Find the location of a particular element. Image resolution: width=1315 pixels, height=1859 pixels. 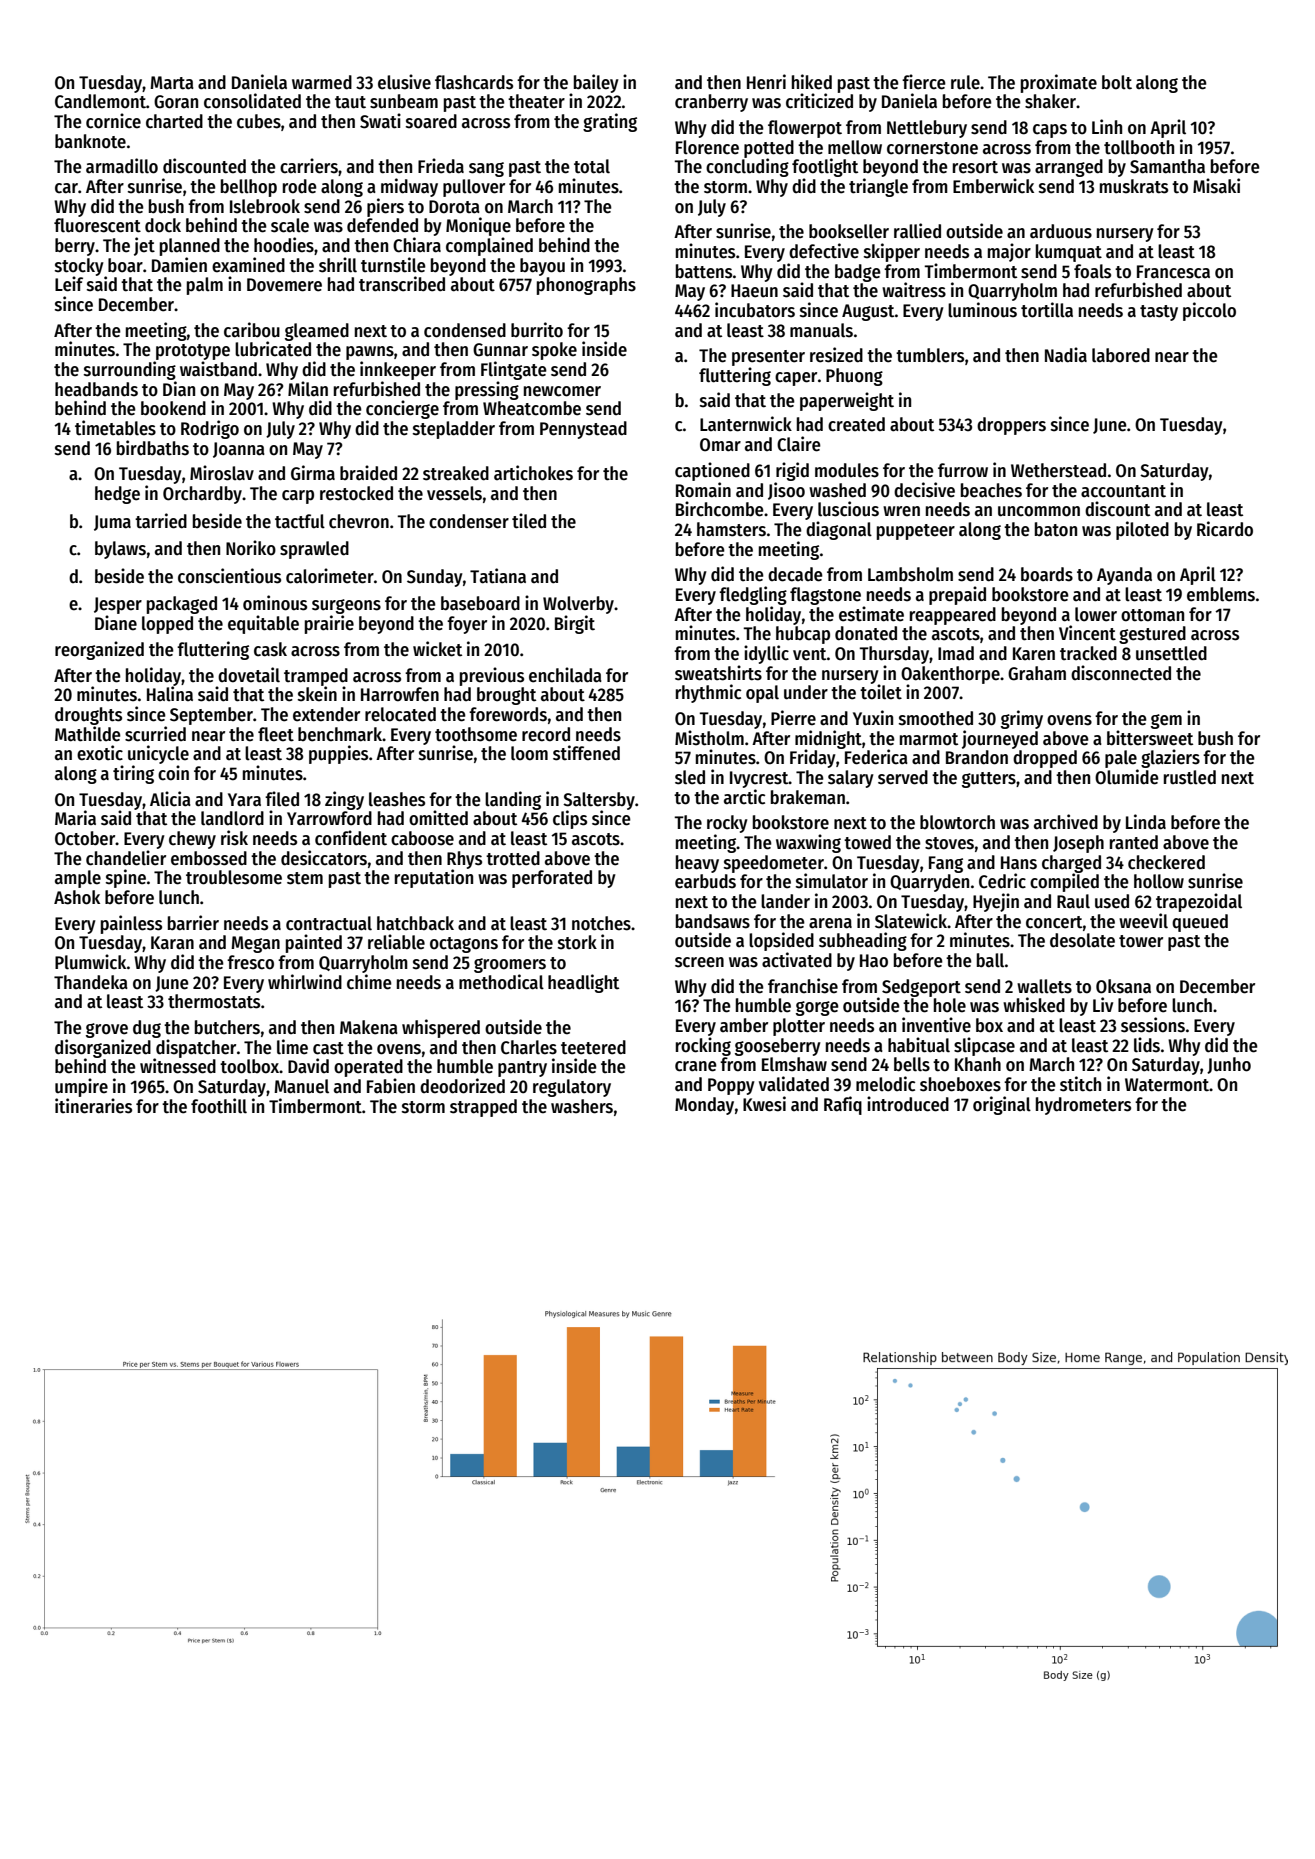

Ashok is located at coordinates (77, 897).
